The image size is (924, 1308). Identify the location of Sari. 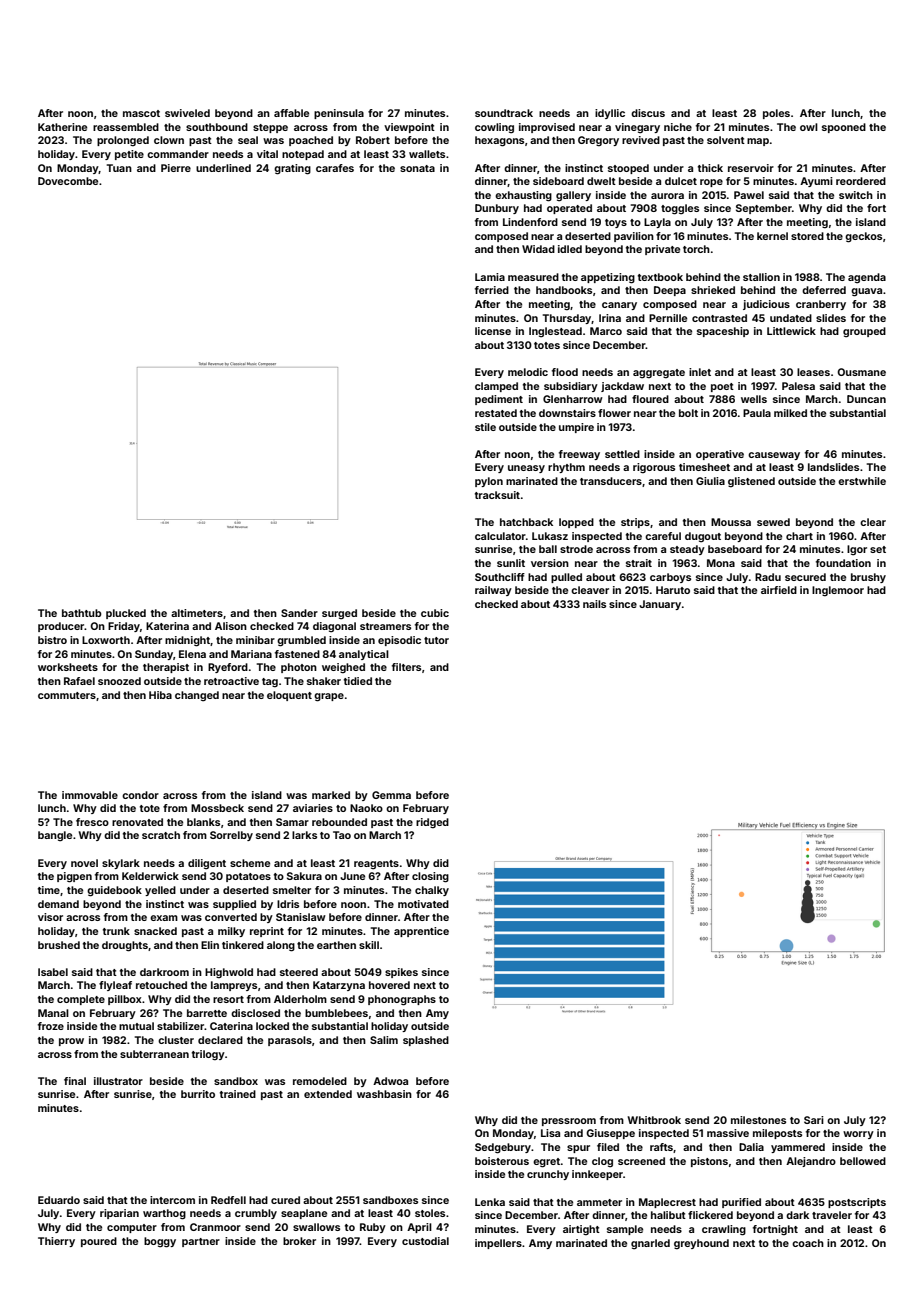
(814, 1120).
